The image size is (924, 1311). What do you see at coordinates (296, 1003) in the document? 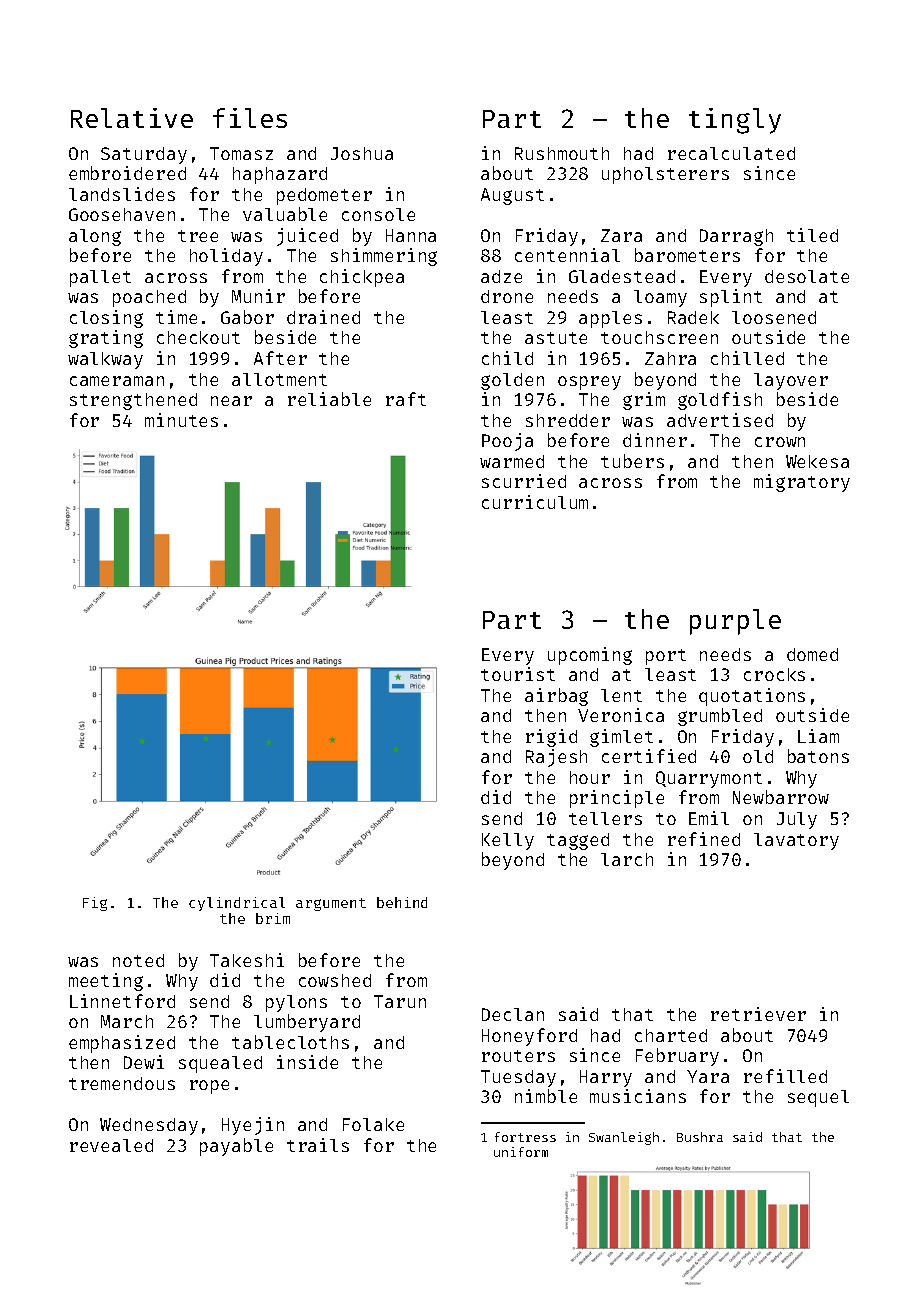
I see `pylons` at bounding box center [296, 1003].
